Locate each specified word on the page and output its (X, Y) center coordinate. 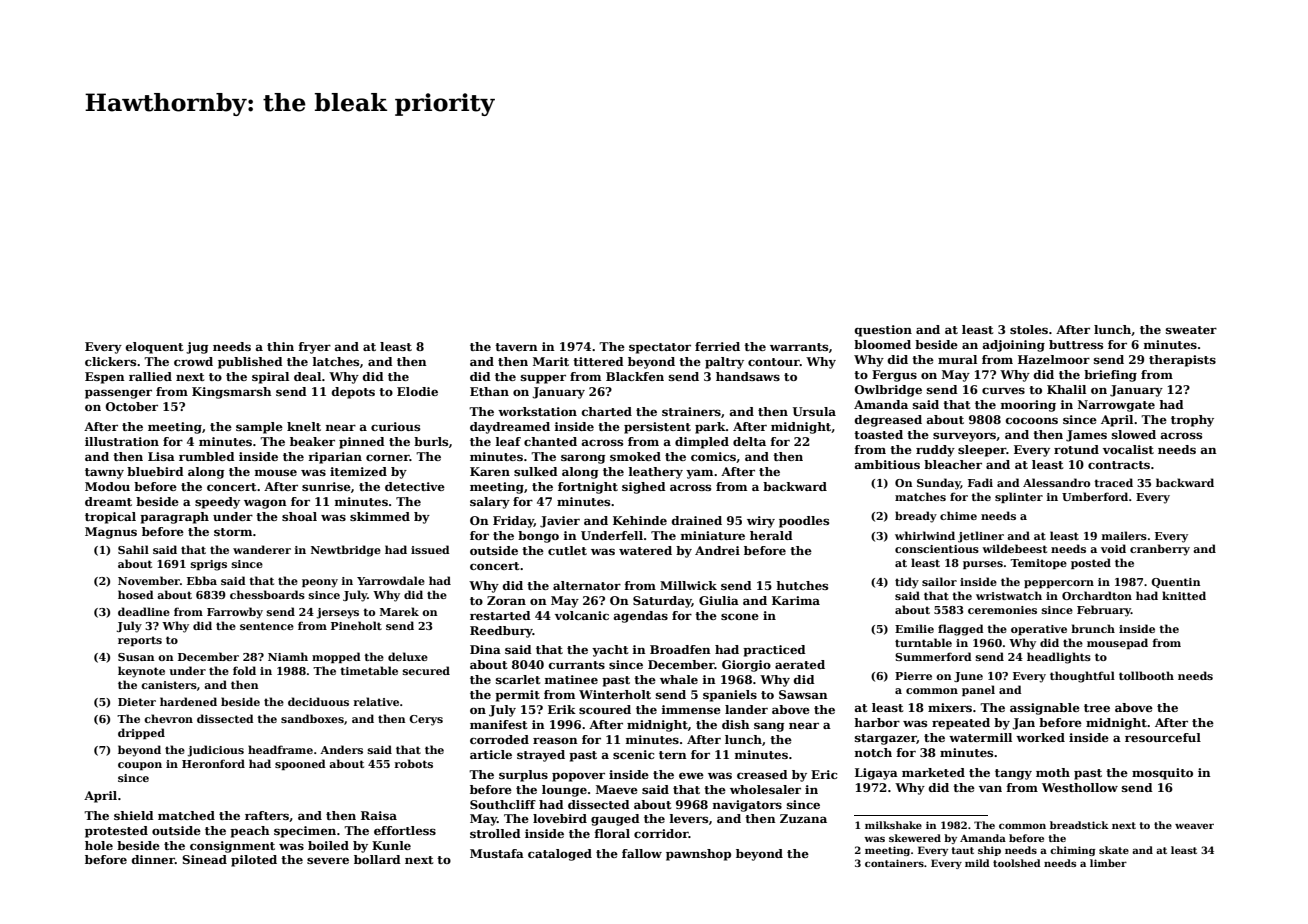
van (990, 788)
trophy (1192, 421)
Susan (136, 657)
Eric (824, 774)
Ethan (489, 391)
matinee (571, 679)
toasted (878, 434)
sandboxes (312, 718)
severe (328, 860)
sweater (1191, 330)
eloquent (155, 348)
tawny (104, 473)
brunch (1093, 628)
